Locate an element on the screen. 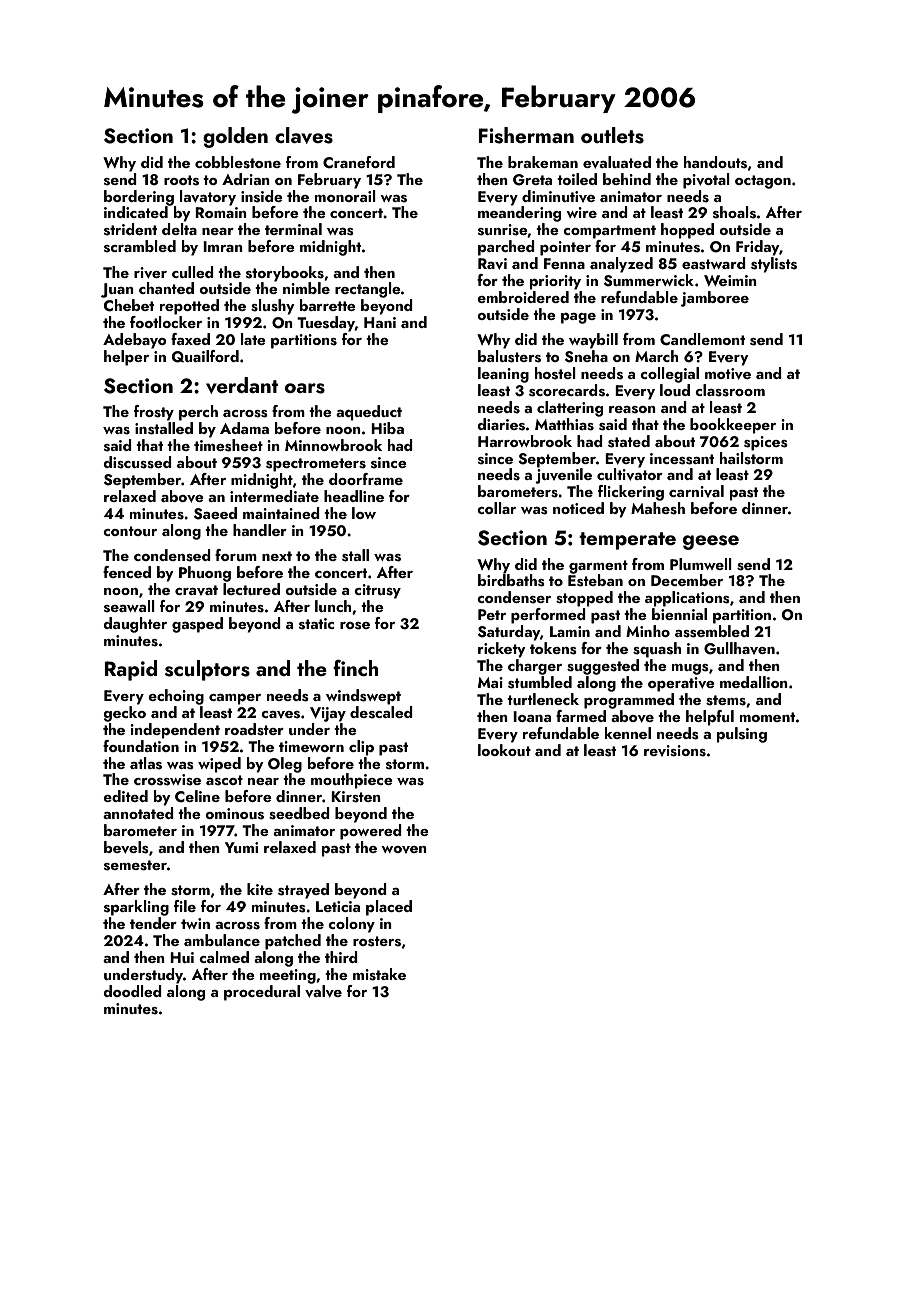 The height and width of the screenshot is (1316, 908). Hiba is located at coordinates (387, 428).
